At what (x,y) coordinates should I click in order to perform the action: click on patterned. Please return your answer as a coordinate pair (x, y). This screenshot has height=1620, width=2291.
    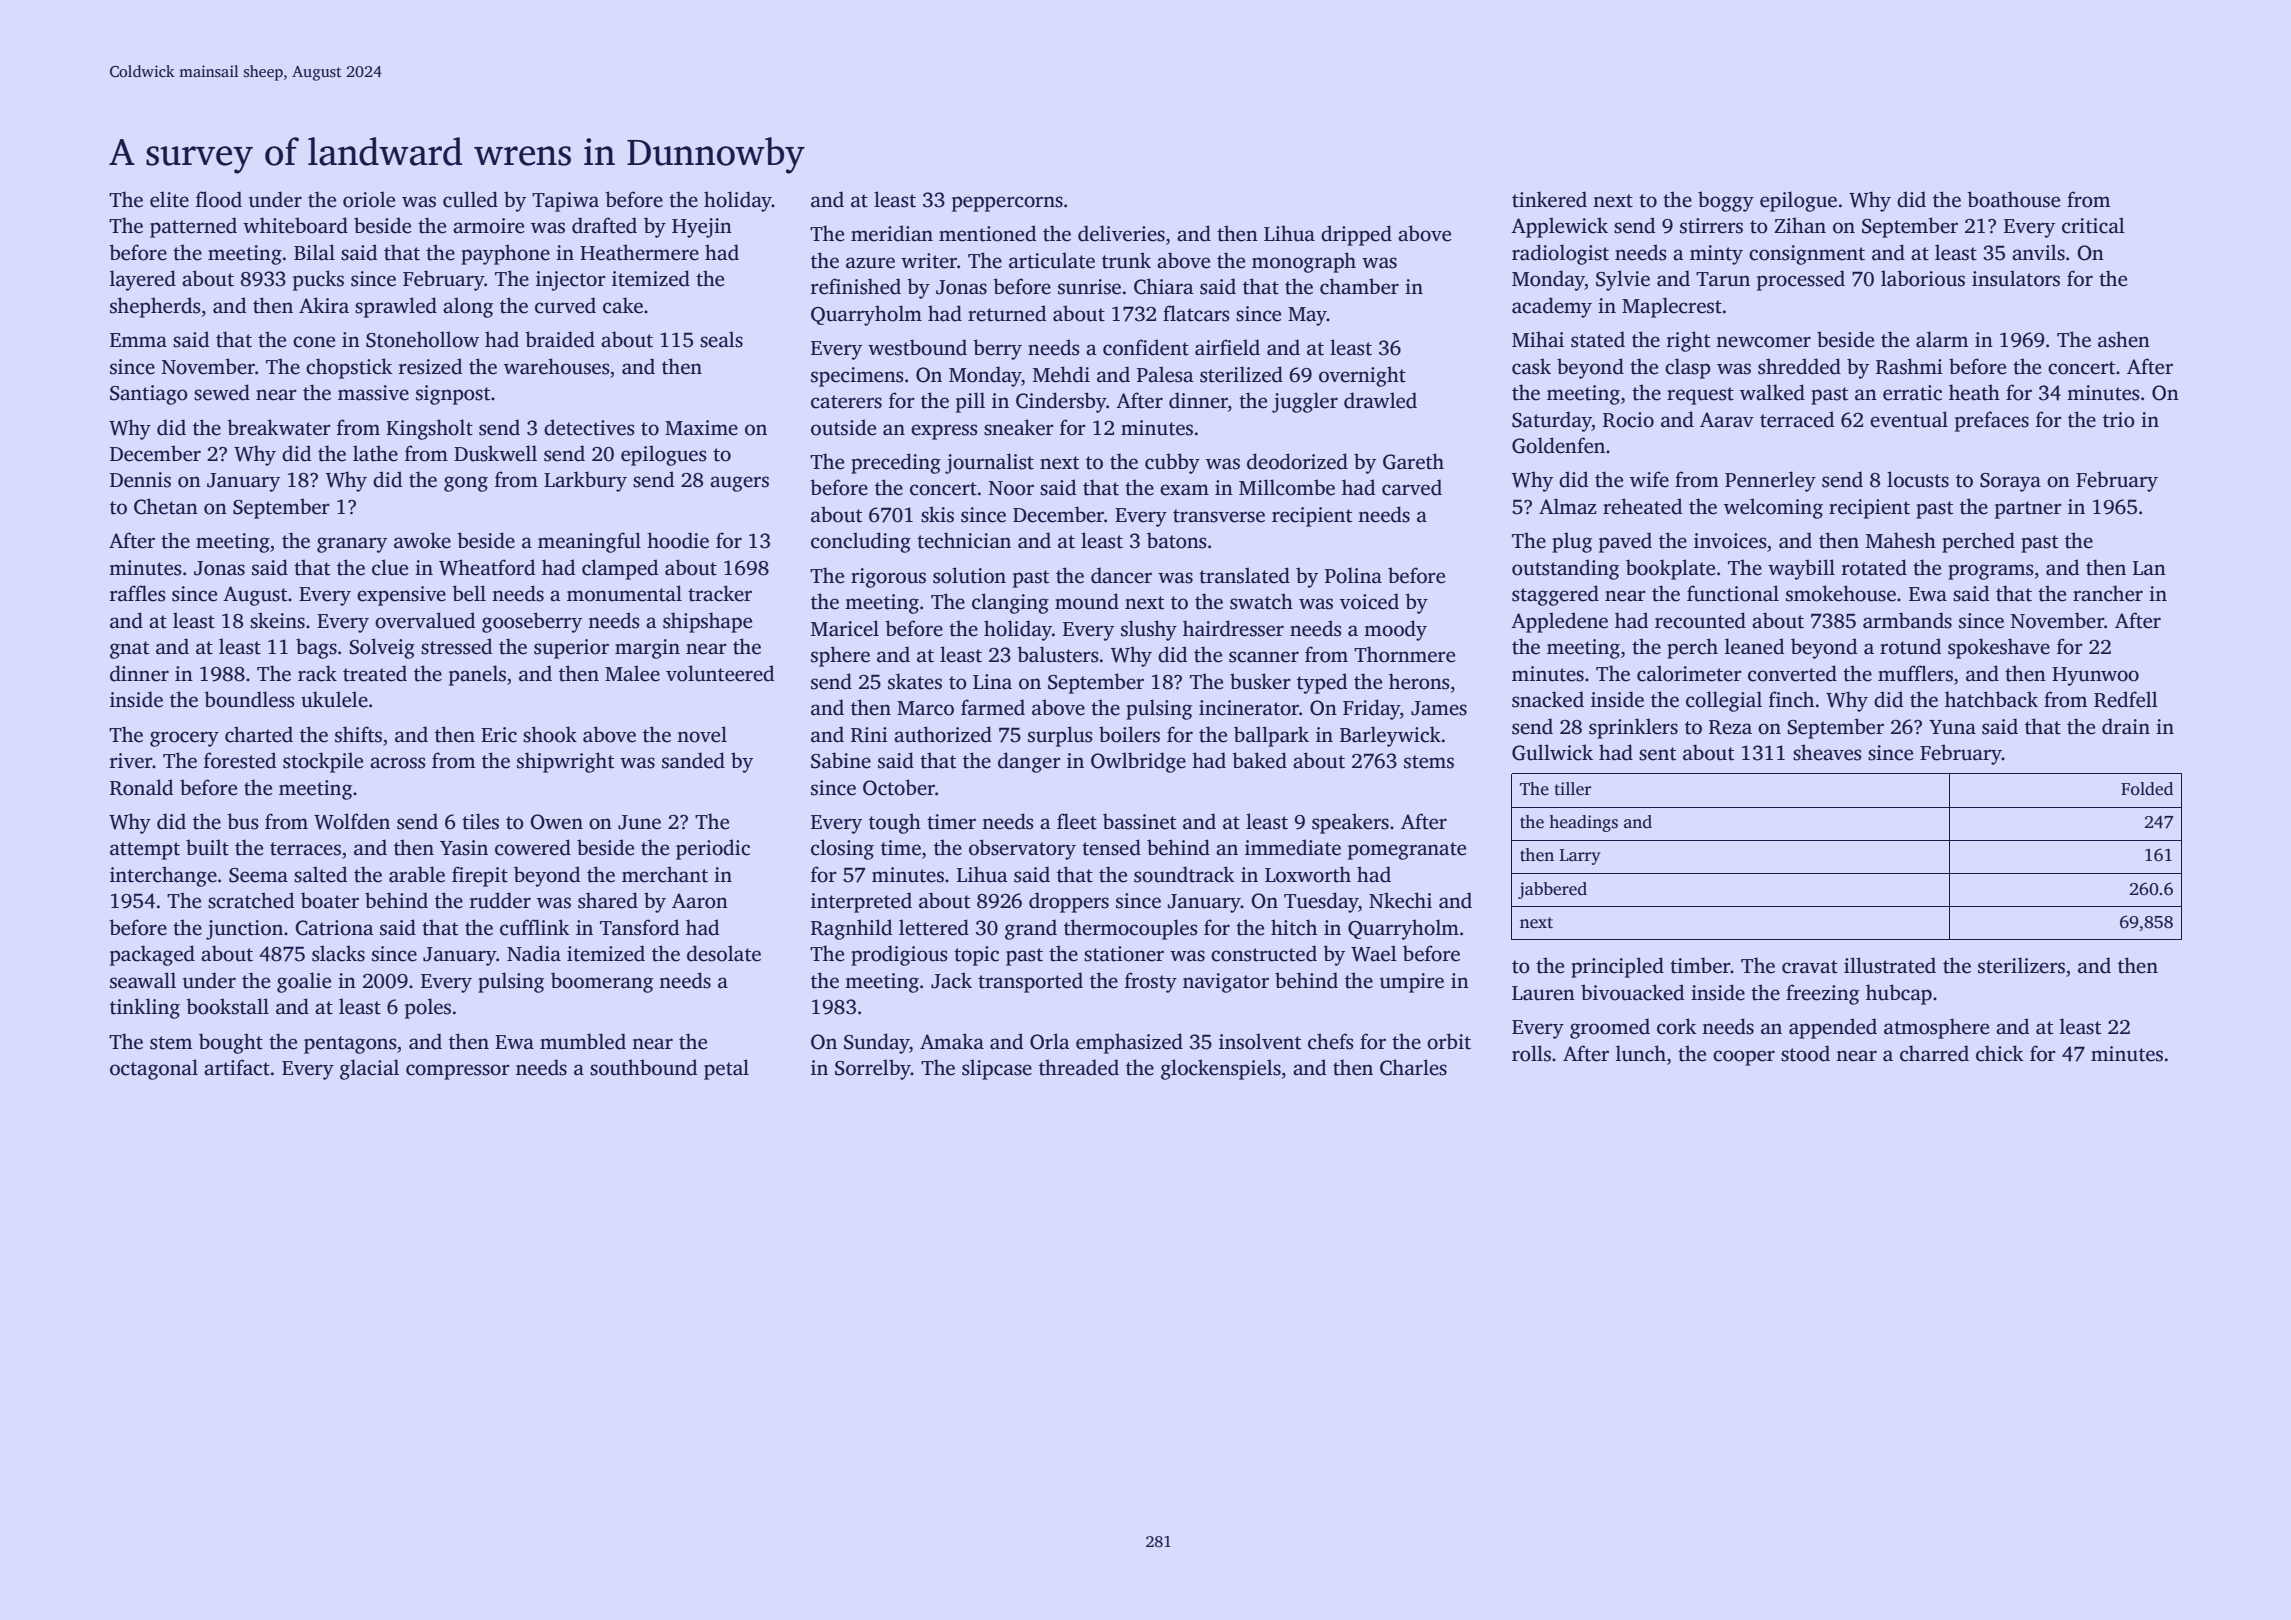
    Looking at the image, I should click on (193, 227).
